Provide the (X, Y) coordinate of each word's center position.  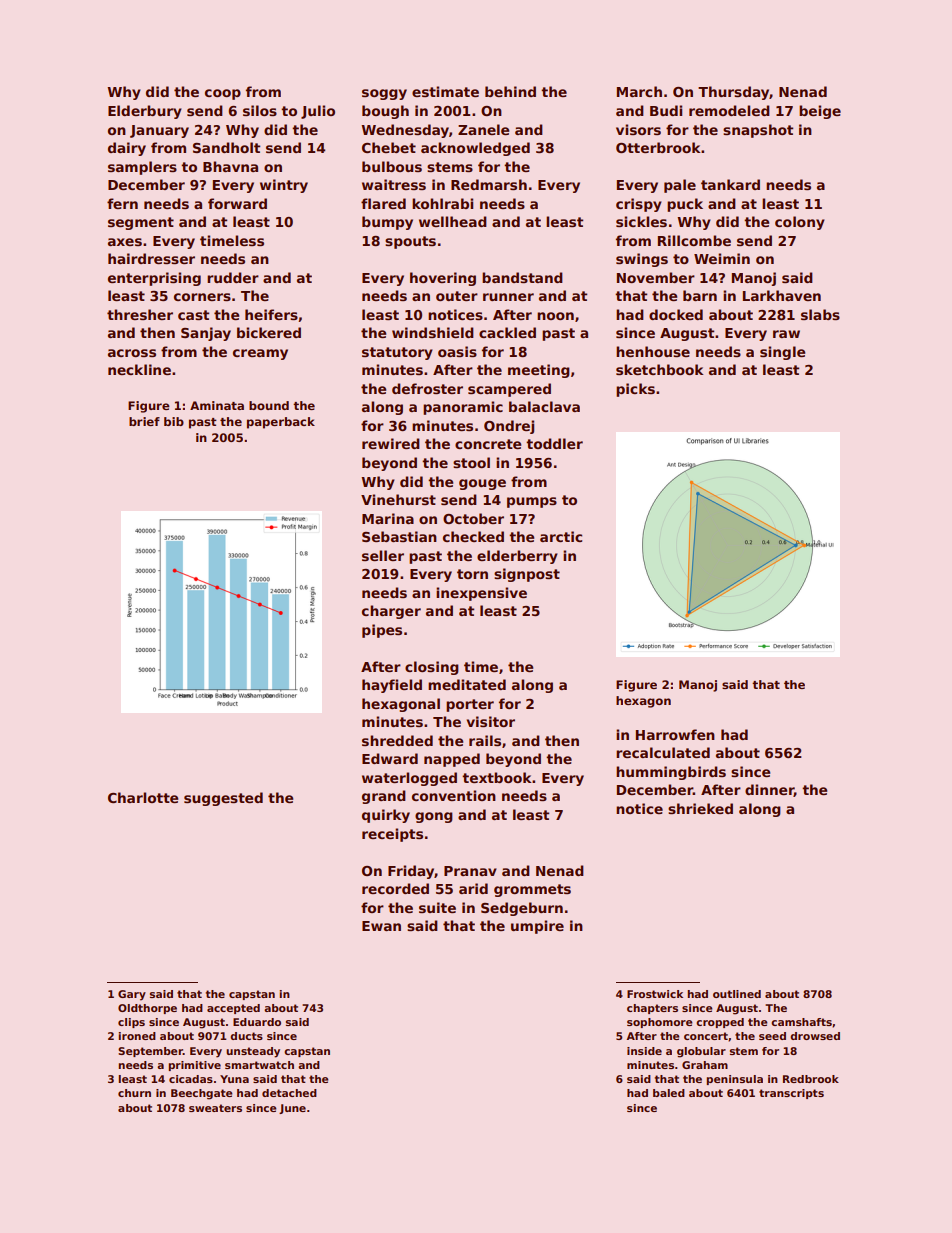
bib (174, 421)
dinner (769, 790)
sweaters (215, 1108)
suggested (223, 799)
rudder (233, 277)
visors (638, 129)
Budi (666, 110)
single (782, 353)
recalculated (663, 752)
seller (383, 555)
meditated (467, 684)
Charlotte (143, 797)
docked (676, 314)
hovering (443, 279)
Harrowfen (675, 734)
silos (260, 110)
